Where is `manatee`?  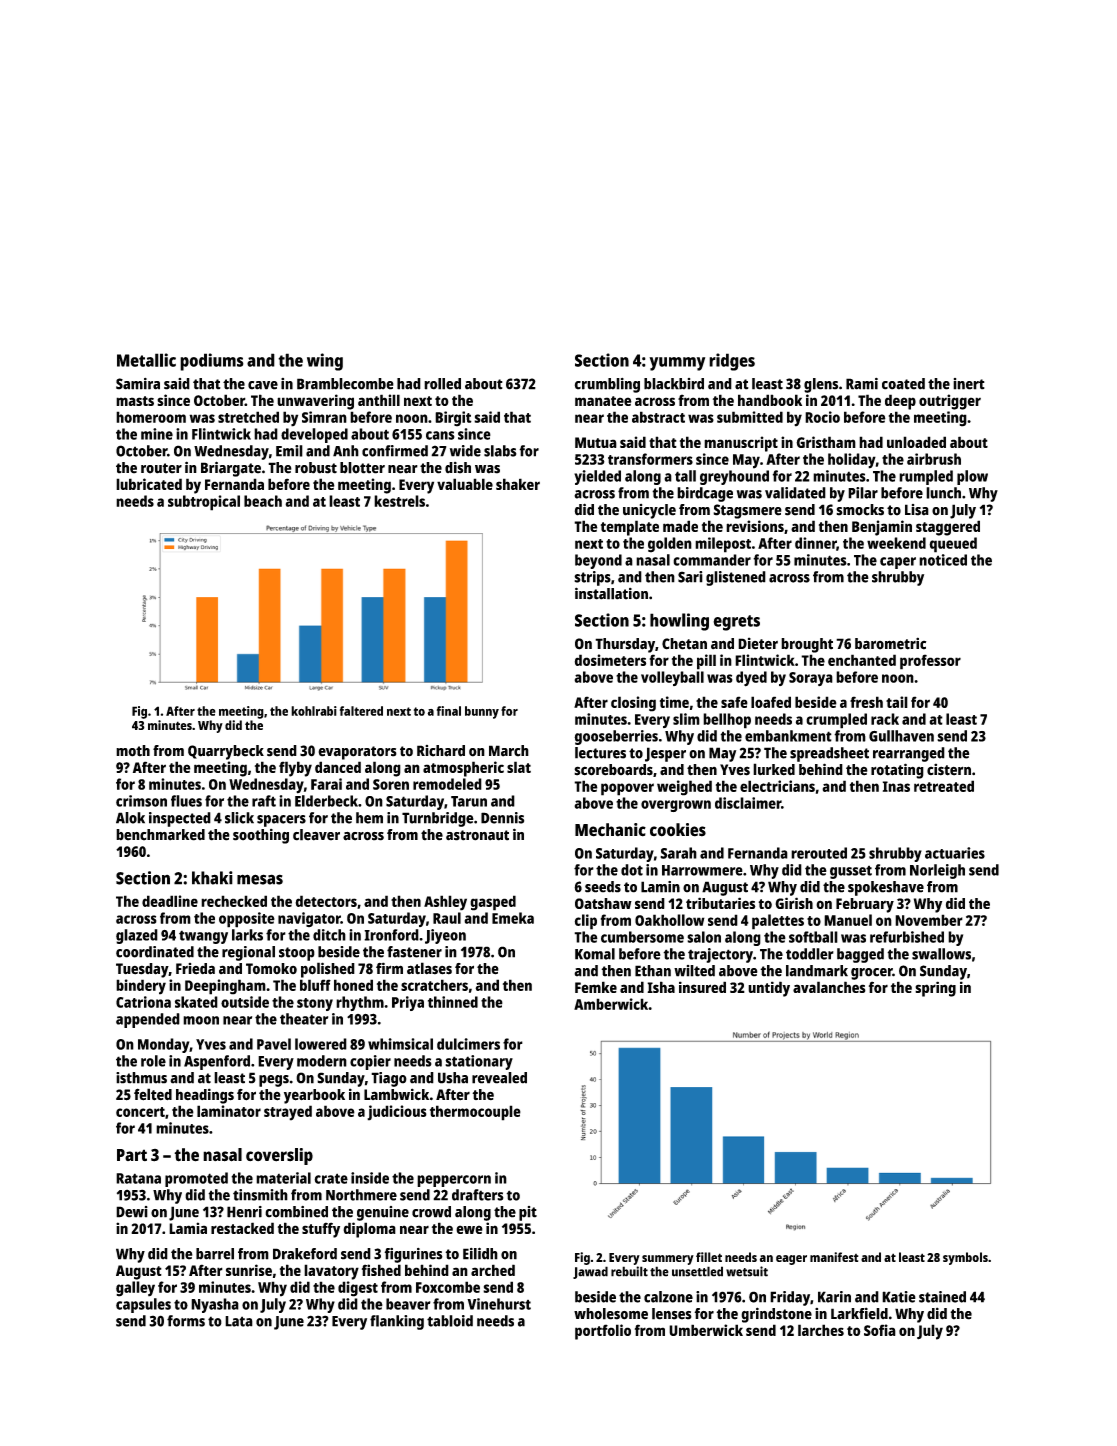 manatee is located at coordinates (603, 401).
